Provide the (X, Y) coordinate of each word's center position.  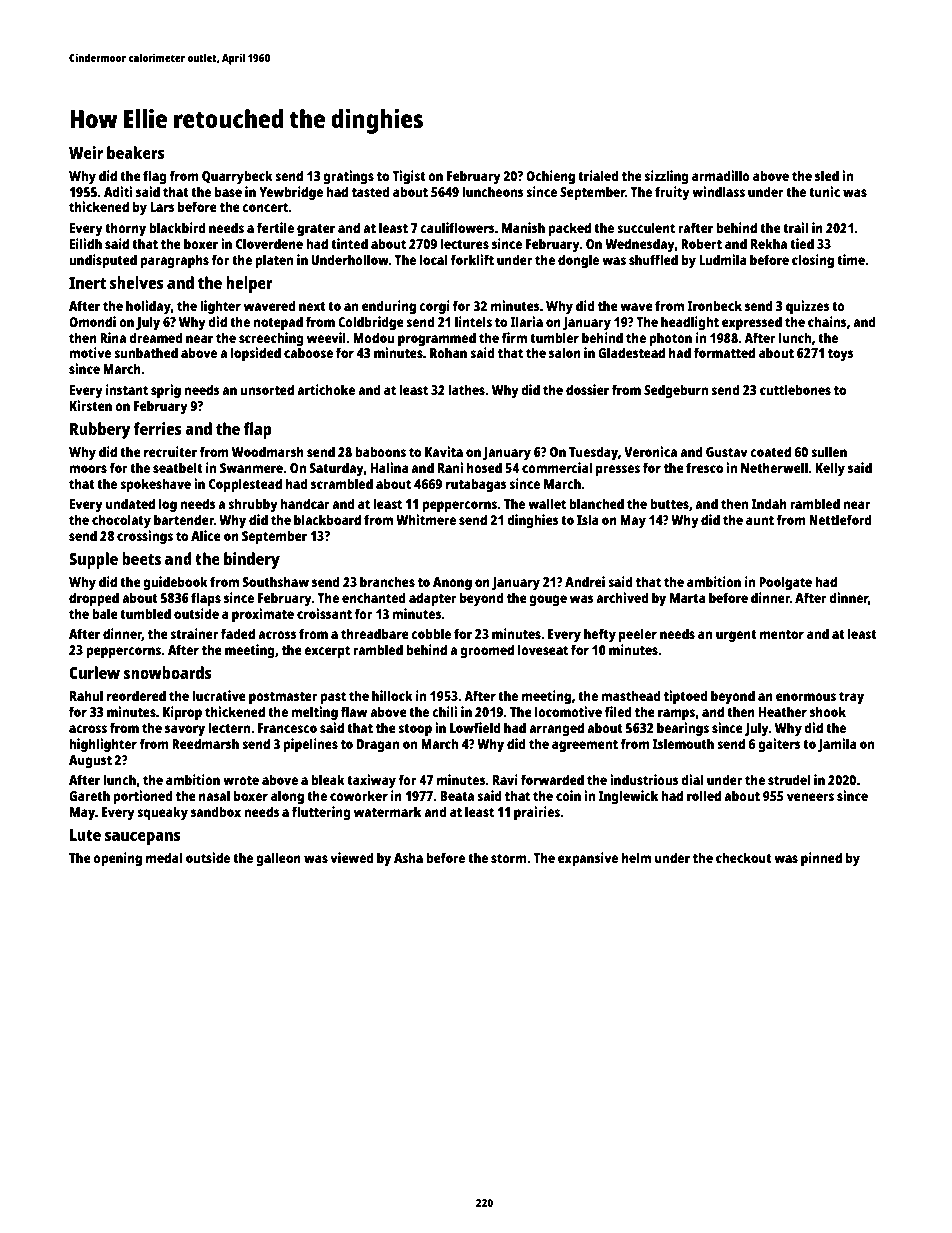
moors (88, 469)
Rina (113, 337)
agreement (585, 746)
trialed (598, 175)
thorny (125, 229)
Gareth (89, 795)
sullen (829, 451)
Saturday (336, 469)
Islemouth (683, 743)
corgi (434, 307)
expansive (588, 859)
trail (795, 227)
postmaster (283, 698)
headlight (690, 323)
